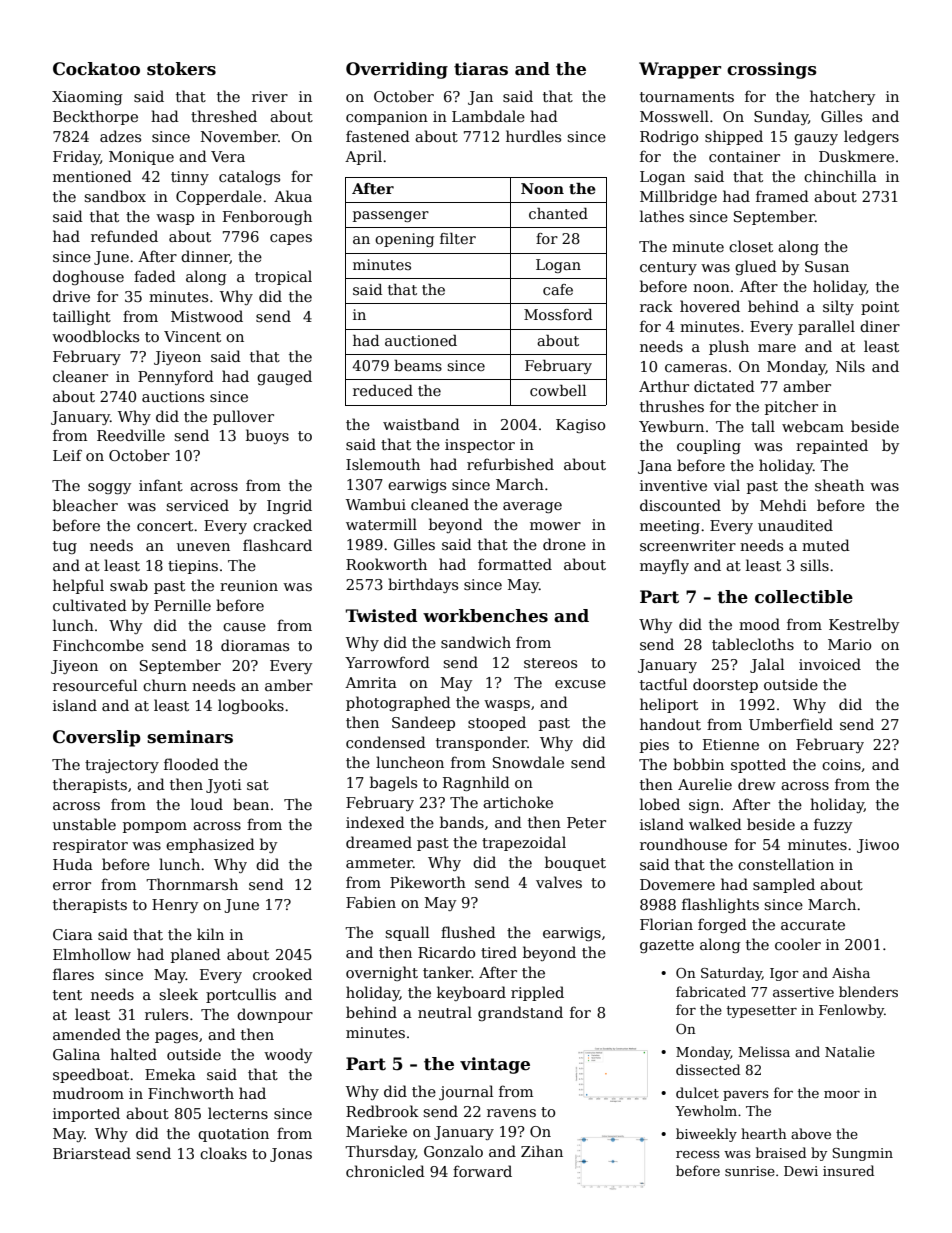 Image resolution: width=952 pixels, height=1233 pixels. What do you see at coordinates (848, 1170) in the screenshot?
I see `insured` at bounding box center [848, 1170].
